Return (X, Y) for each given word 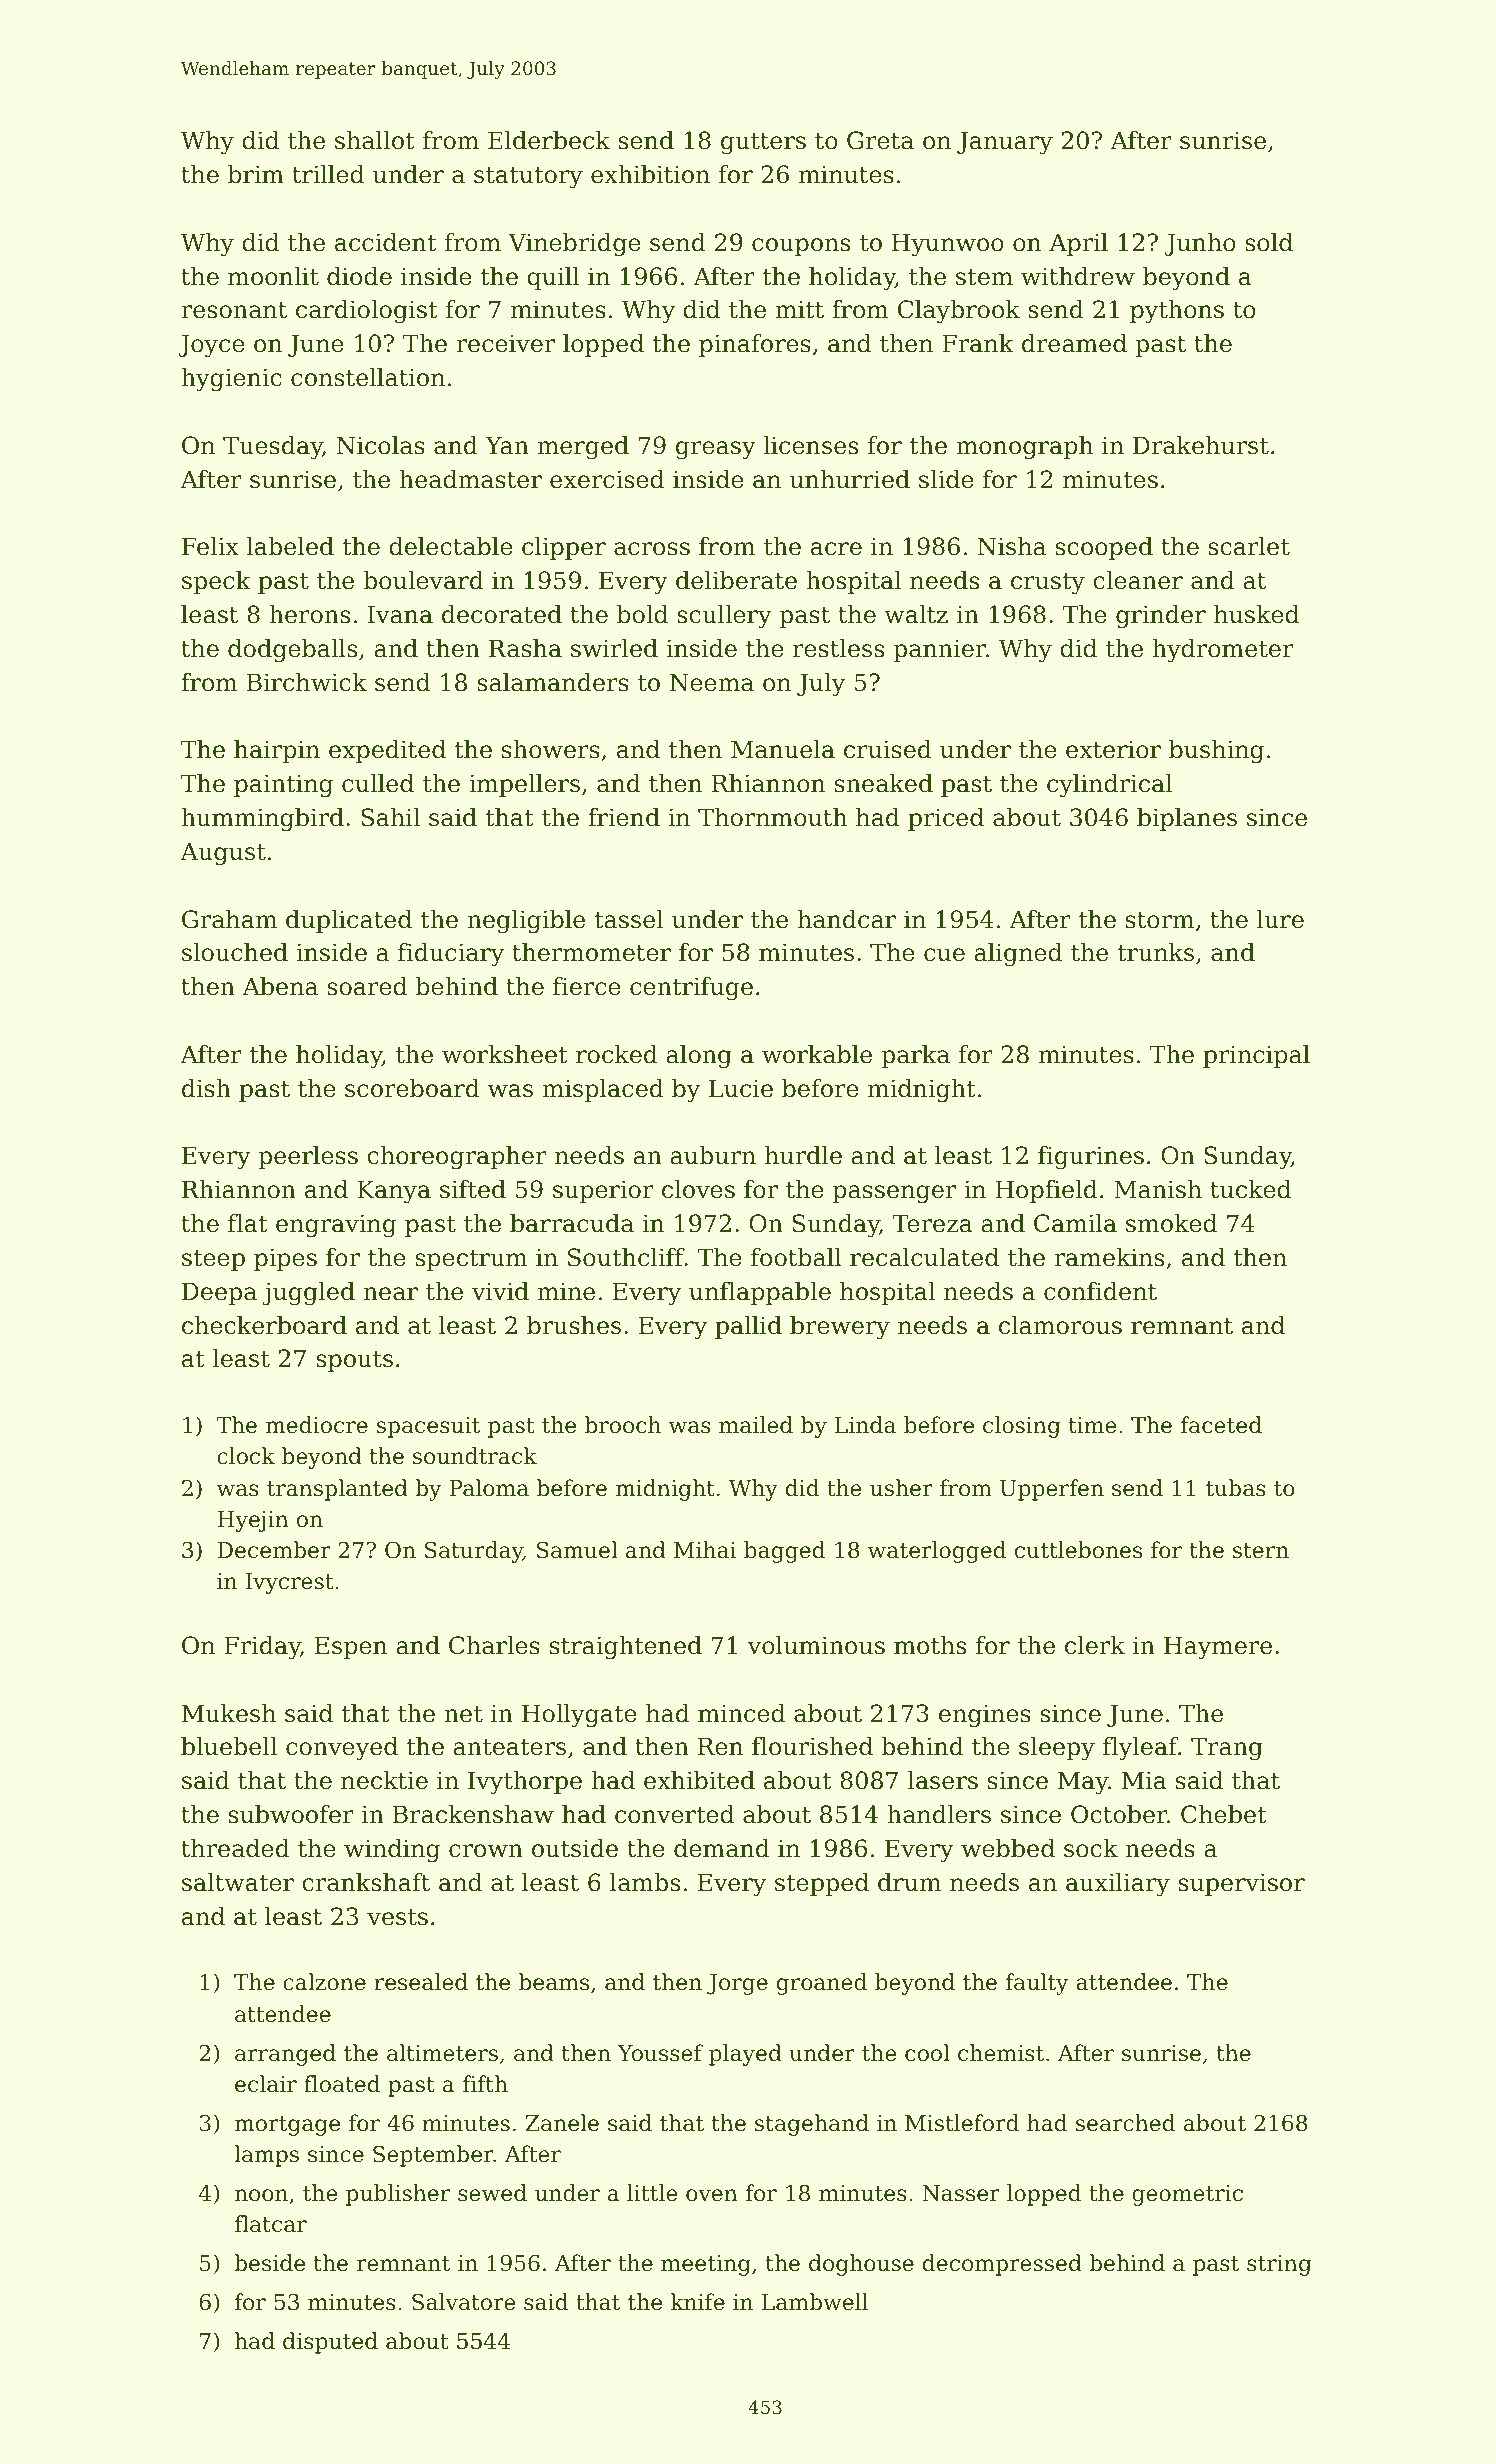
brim (256, 174)
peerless (308, 1157)
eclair (266, 2084)
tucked (1250, 1189)
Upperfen (1052, 1490)
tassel (628, 919)
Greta (880, 140)
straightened (626, 1648)
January (1005, 143)
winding (392, 1851)
